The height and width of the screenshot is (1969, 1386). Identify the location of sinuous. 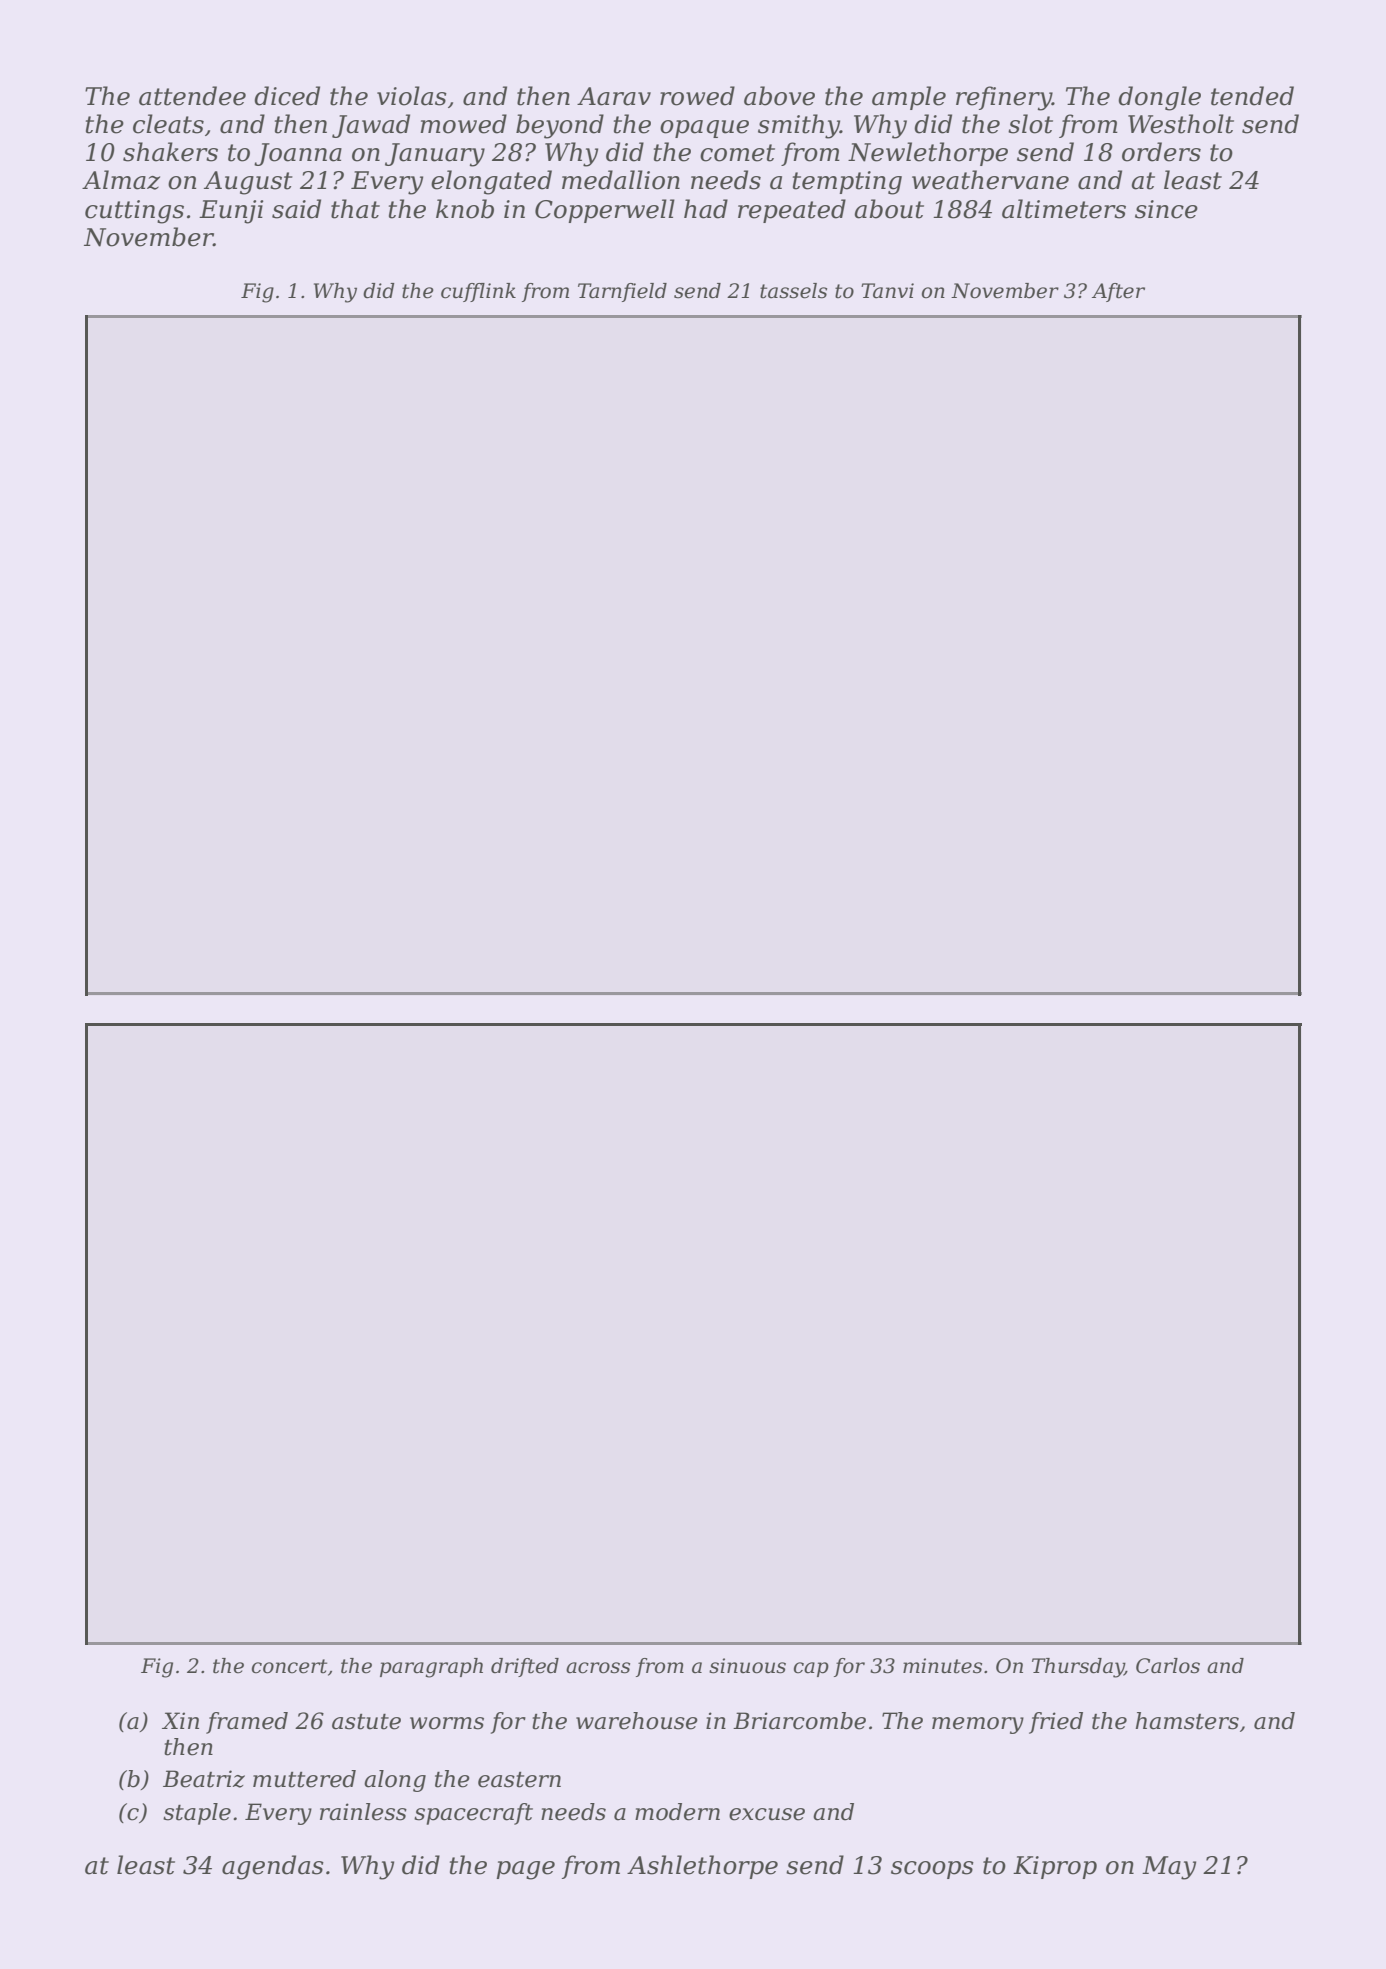
(747, 1666).
